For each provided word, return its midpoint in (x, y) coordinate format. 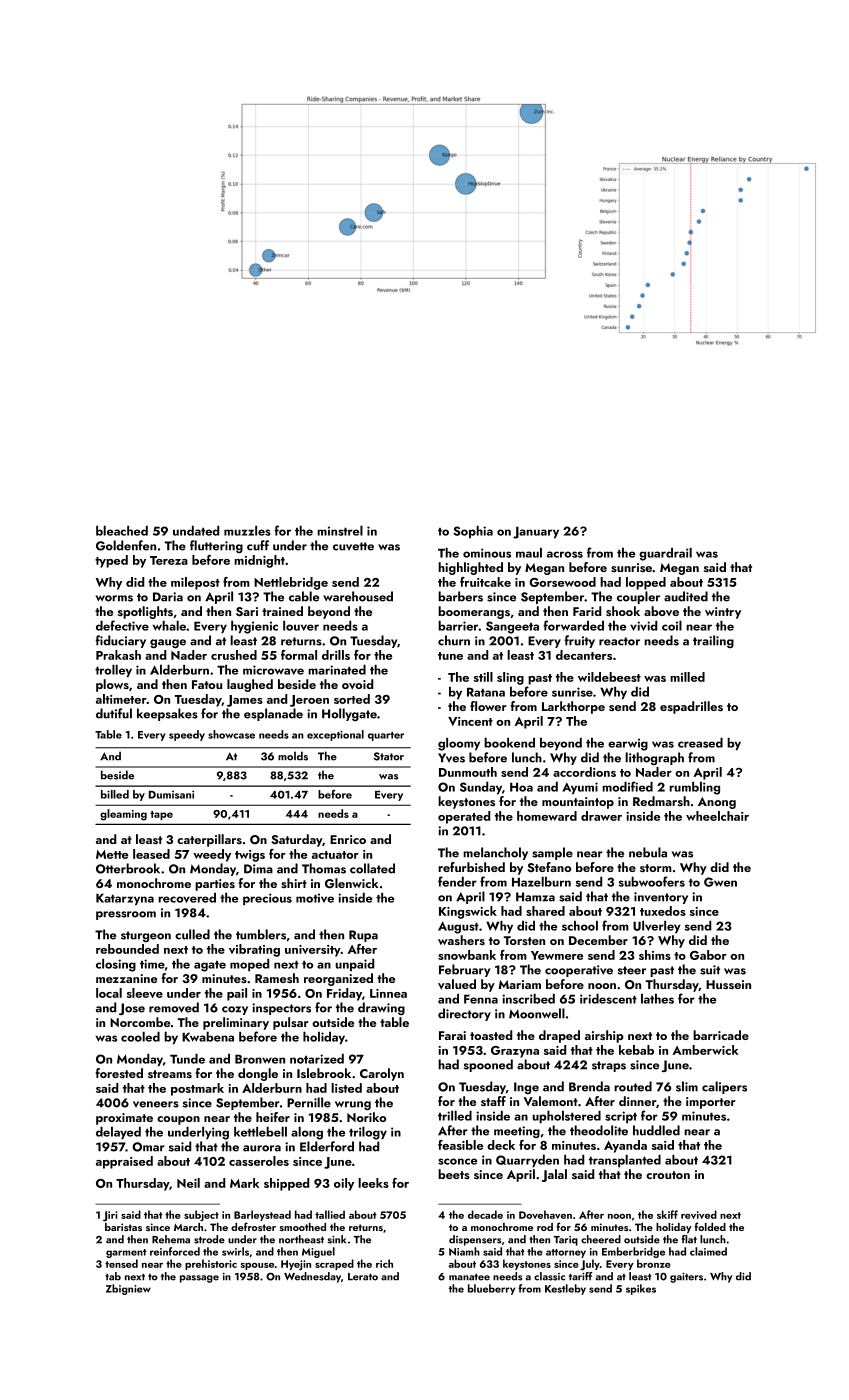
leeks (373, 1183)
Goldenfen (126, 545)
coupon (178, 1120)
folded (710, 1226)
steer (632, 970)
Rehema (171, 1239)
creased (700, 742)
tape (161, 815)
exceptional (335, 735)
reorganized (338, 979)
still (483, 677)
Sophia (473, 532)
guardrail (665, 554)
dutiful (114, 713)
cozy (235, 1010)
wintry (723, 613)
